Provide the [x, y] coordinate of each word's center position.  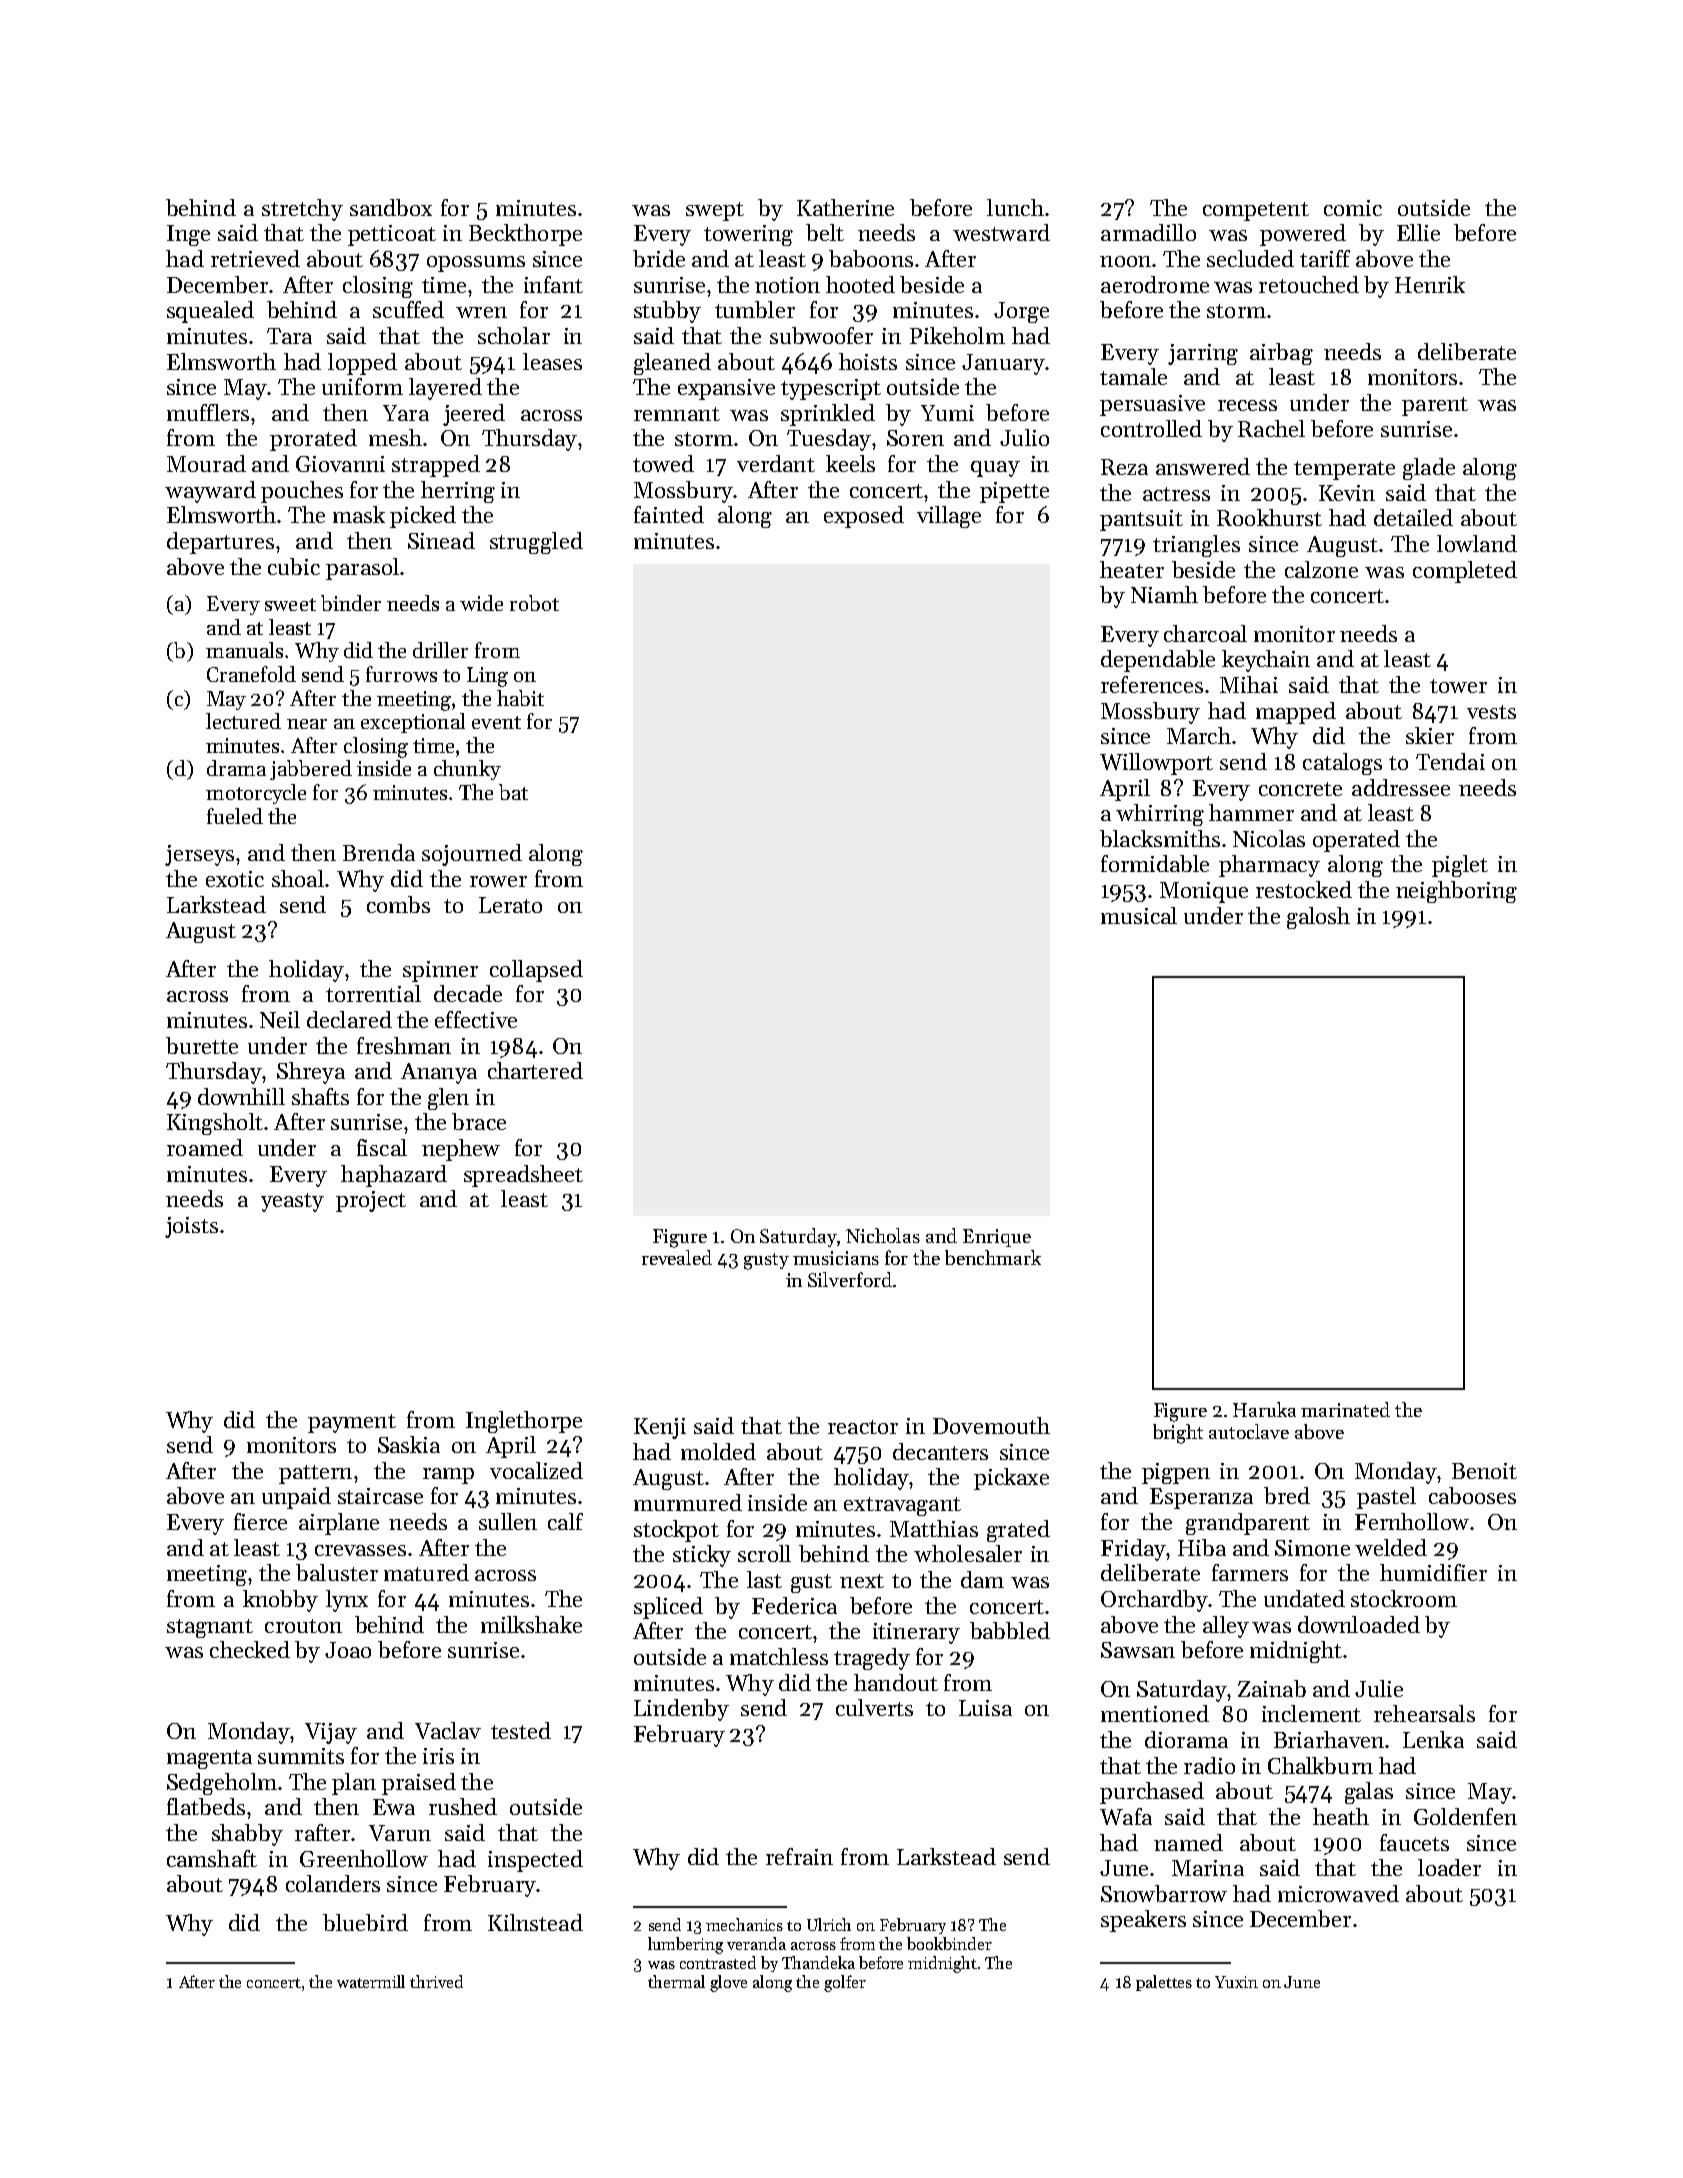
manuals [244, 650]
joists [191, 1227]
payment [352, 1423]
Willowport [1156, 764]
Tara [289, 336]
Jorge [1021, 312]
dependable [1158, 661]
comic [1353, 208]
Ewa [394, 1807]
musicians [836, 1258]
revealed [677, 1257]
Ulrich [829, 1924]
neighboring [1456, 892]
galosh [1318, 918]
